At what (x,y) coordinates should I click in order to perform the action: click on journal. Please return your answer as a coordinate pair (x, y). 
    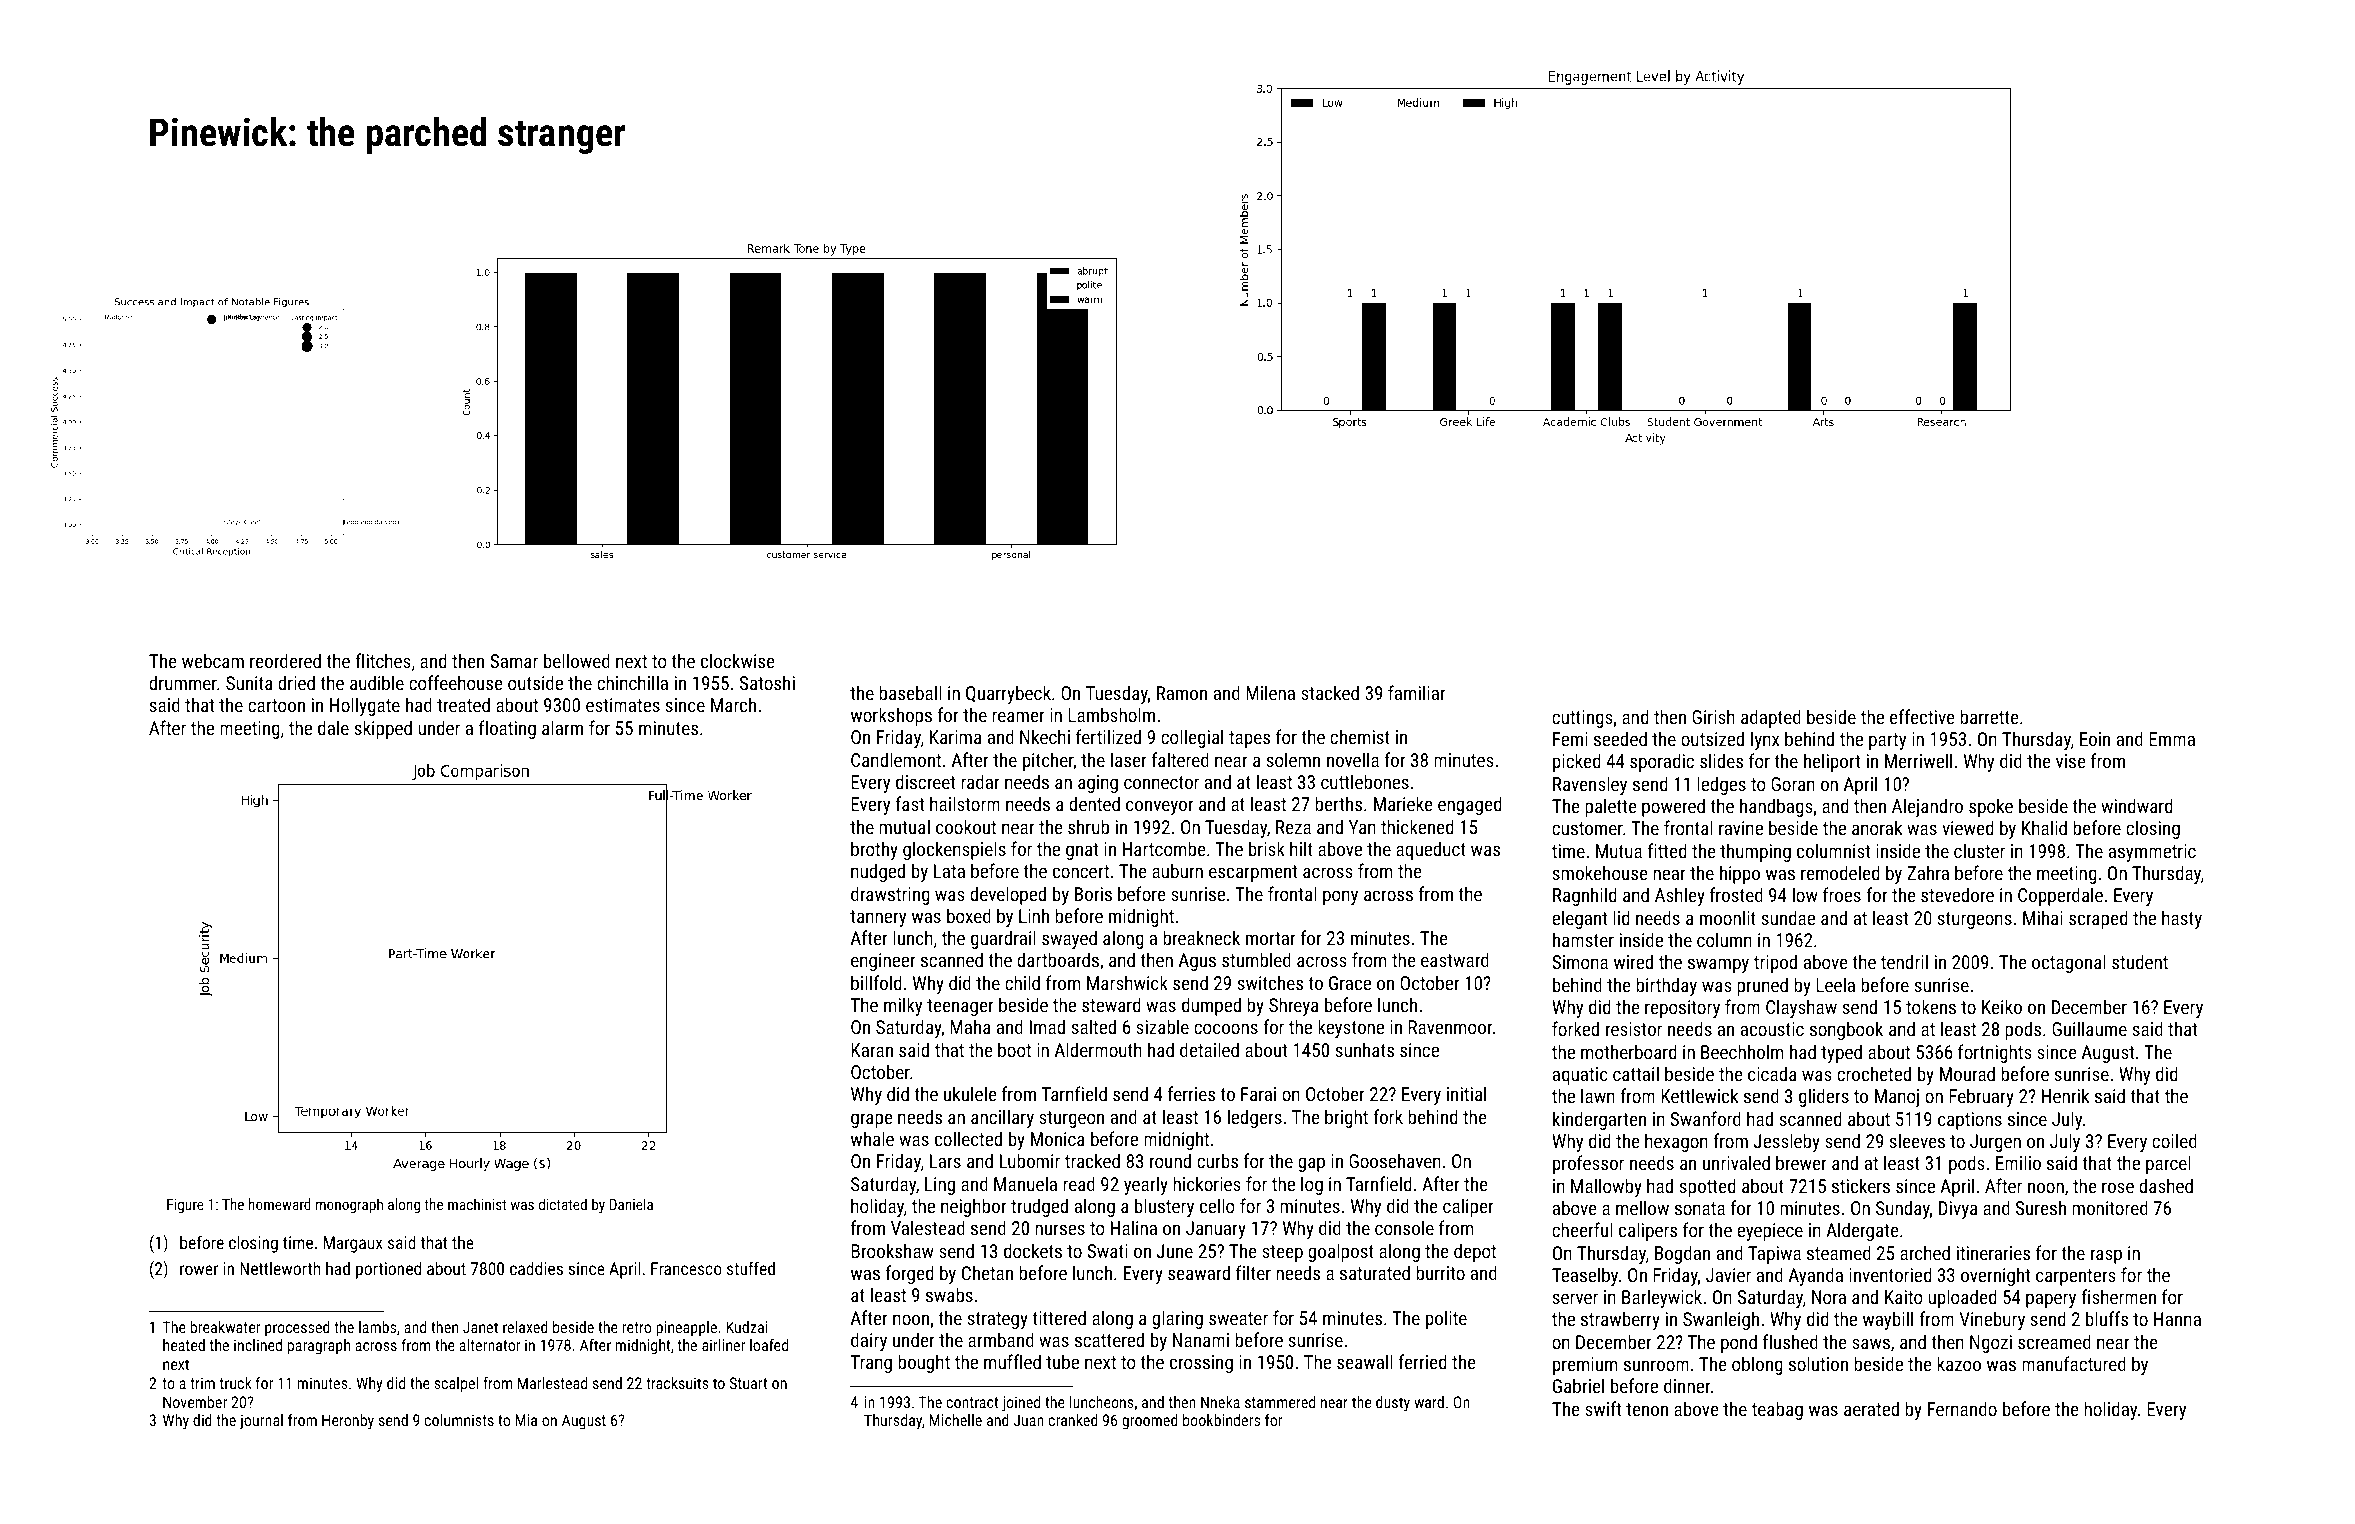
    Looking at the image, I should click on (261, 1422).
